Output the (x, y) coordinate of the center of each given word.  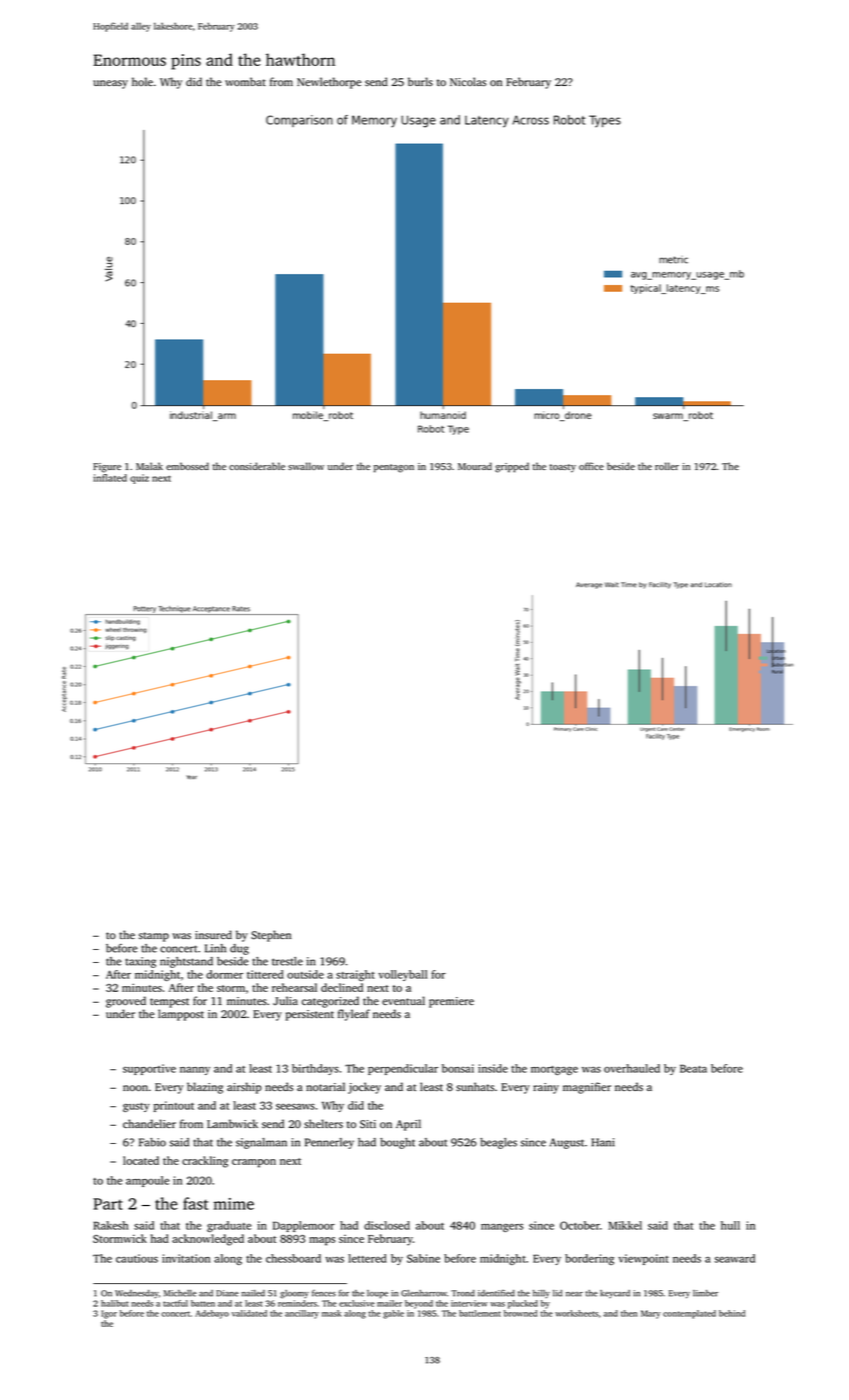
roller (667, 466)
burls (420, 81)
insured (213, 934)
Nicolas (468, 81)
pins (186, 62)
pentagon (394, 468)
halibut (115, 1303)
